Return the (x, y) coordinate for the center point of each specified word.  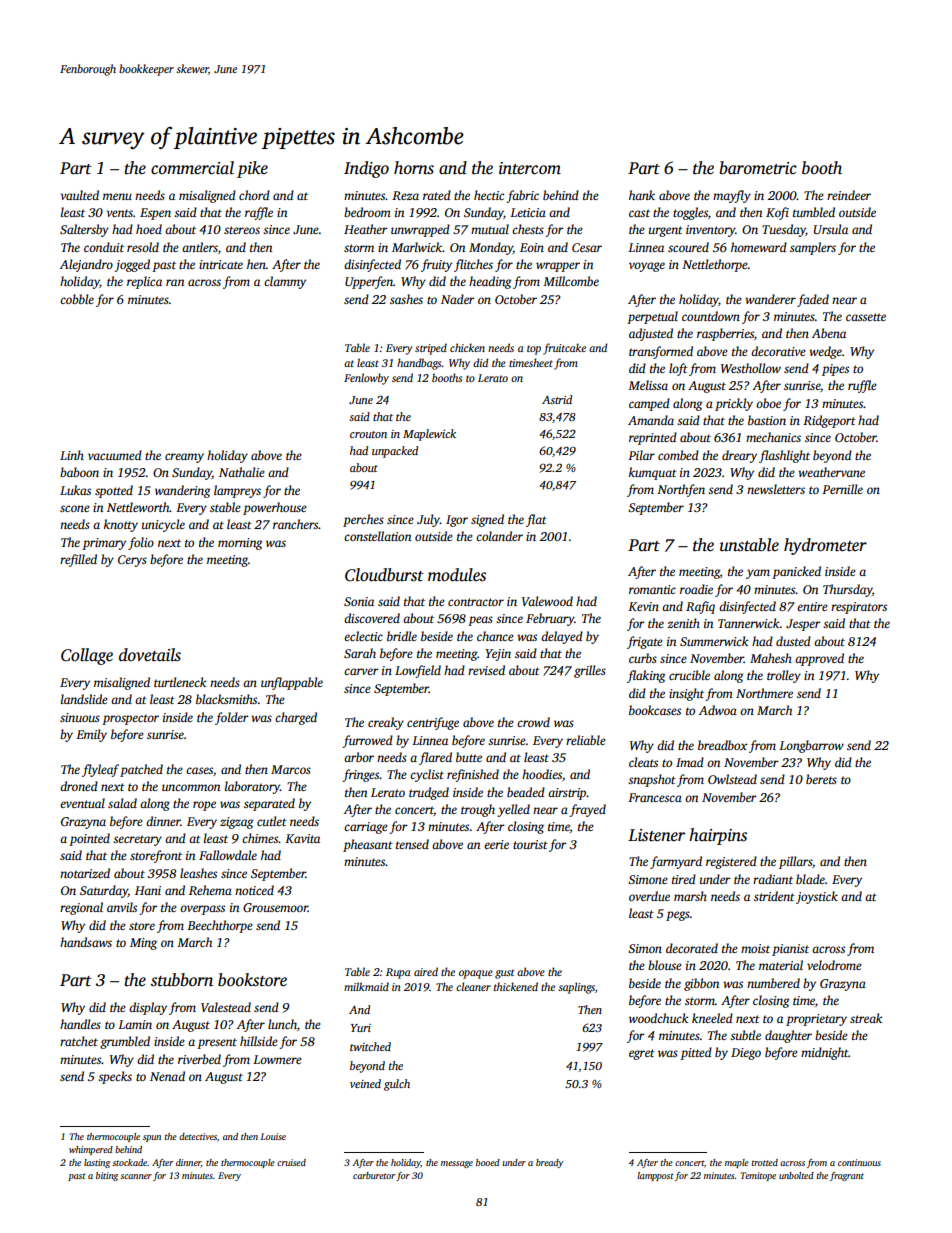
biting (107, 1176)
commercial (192, 168)
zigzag (236, 823)
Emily (91, 735)
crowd (533, 722)
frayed (587, 810)
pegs (678, 916)
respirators (859, 608)
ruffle (862, 386)
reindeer (849, 195)
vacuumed (115, 455)
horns (414, 168)
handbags (419, 364)
